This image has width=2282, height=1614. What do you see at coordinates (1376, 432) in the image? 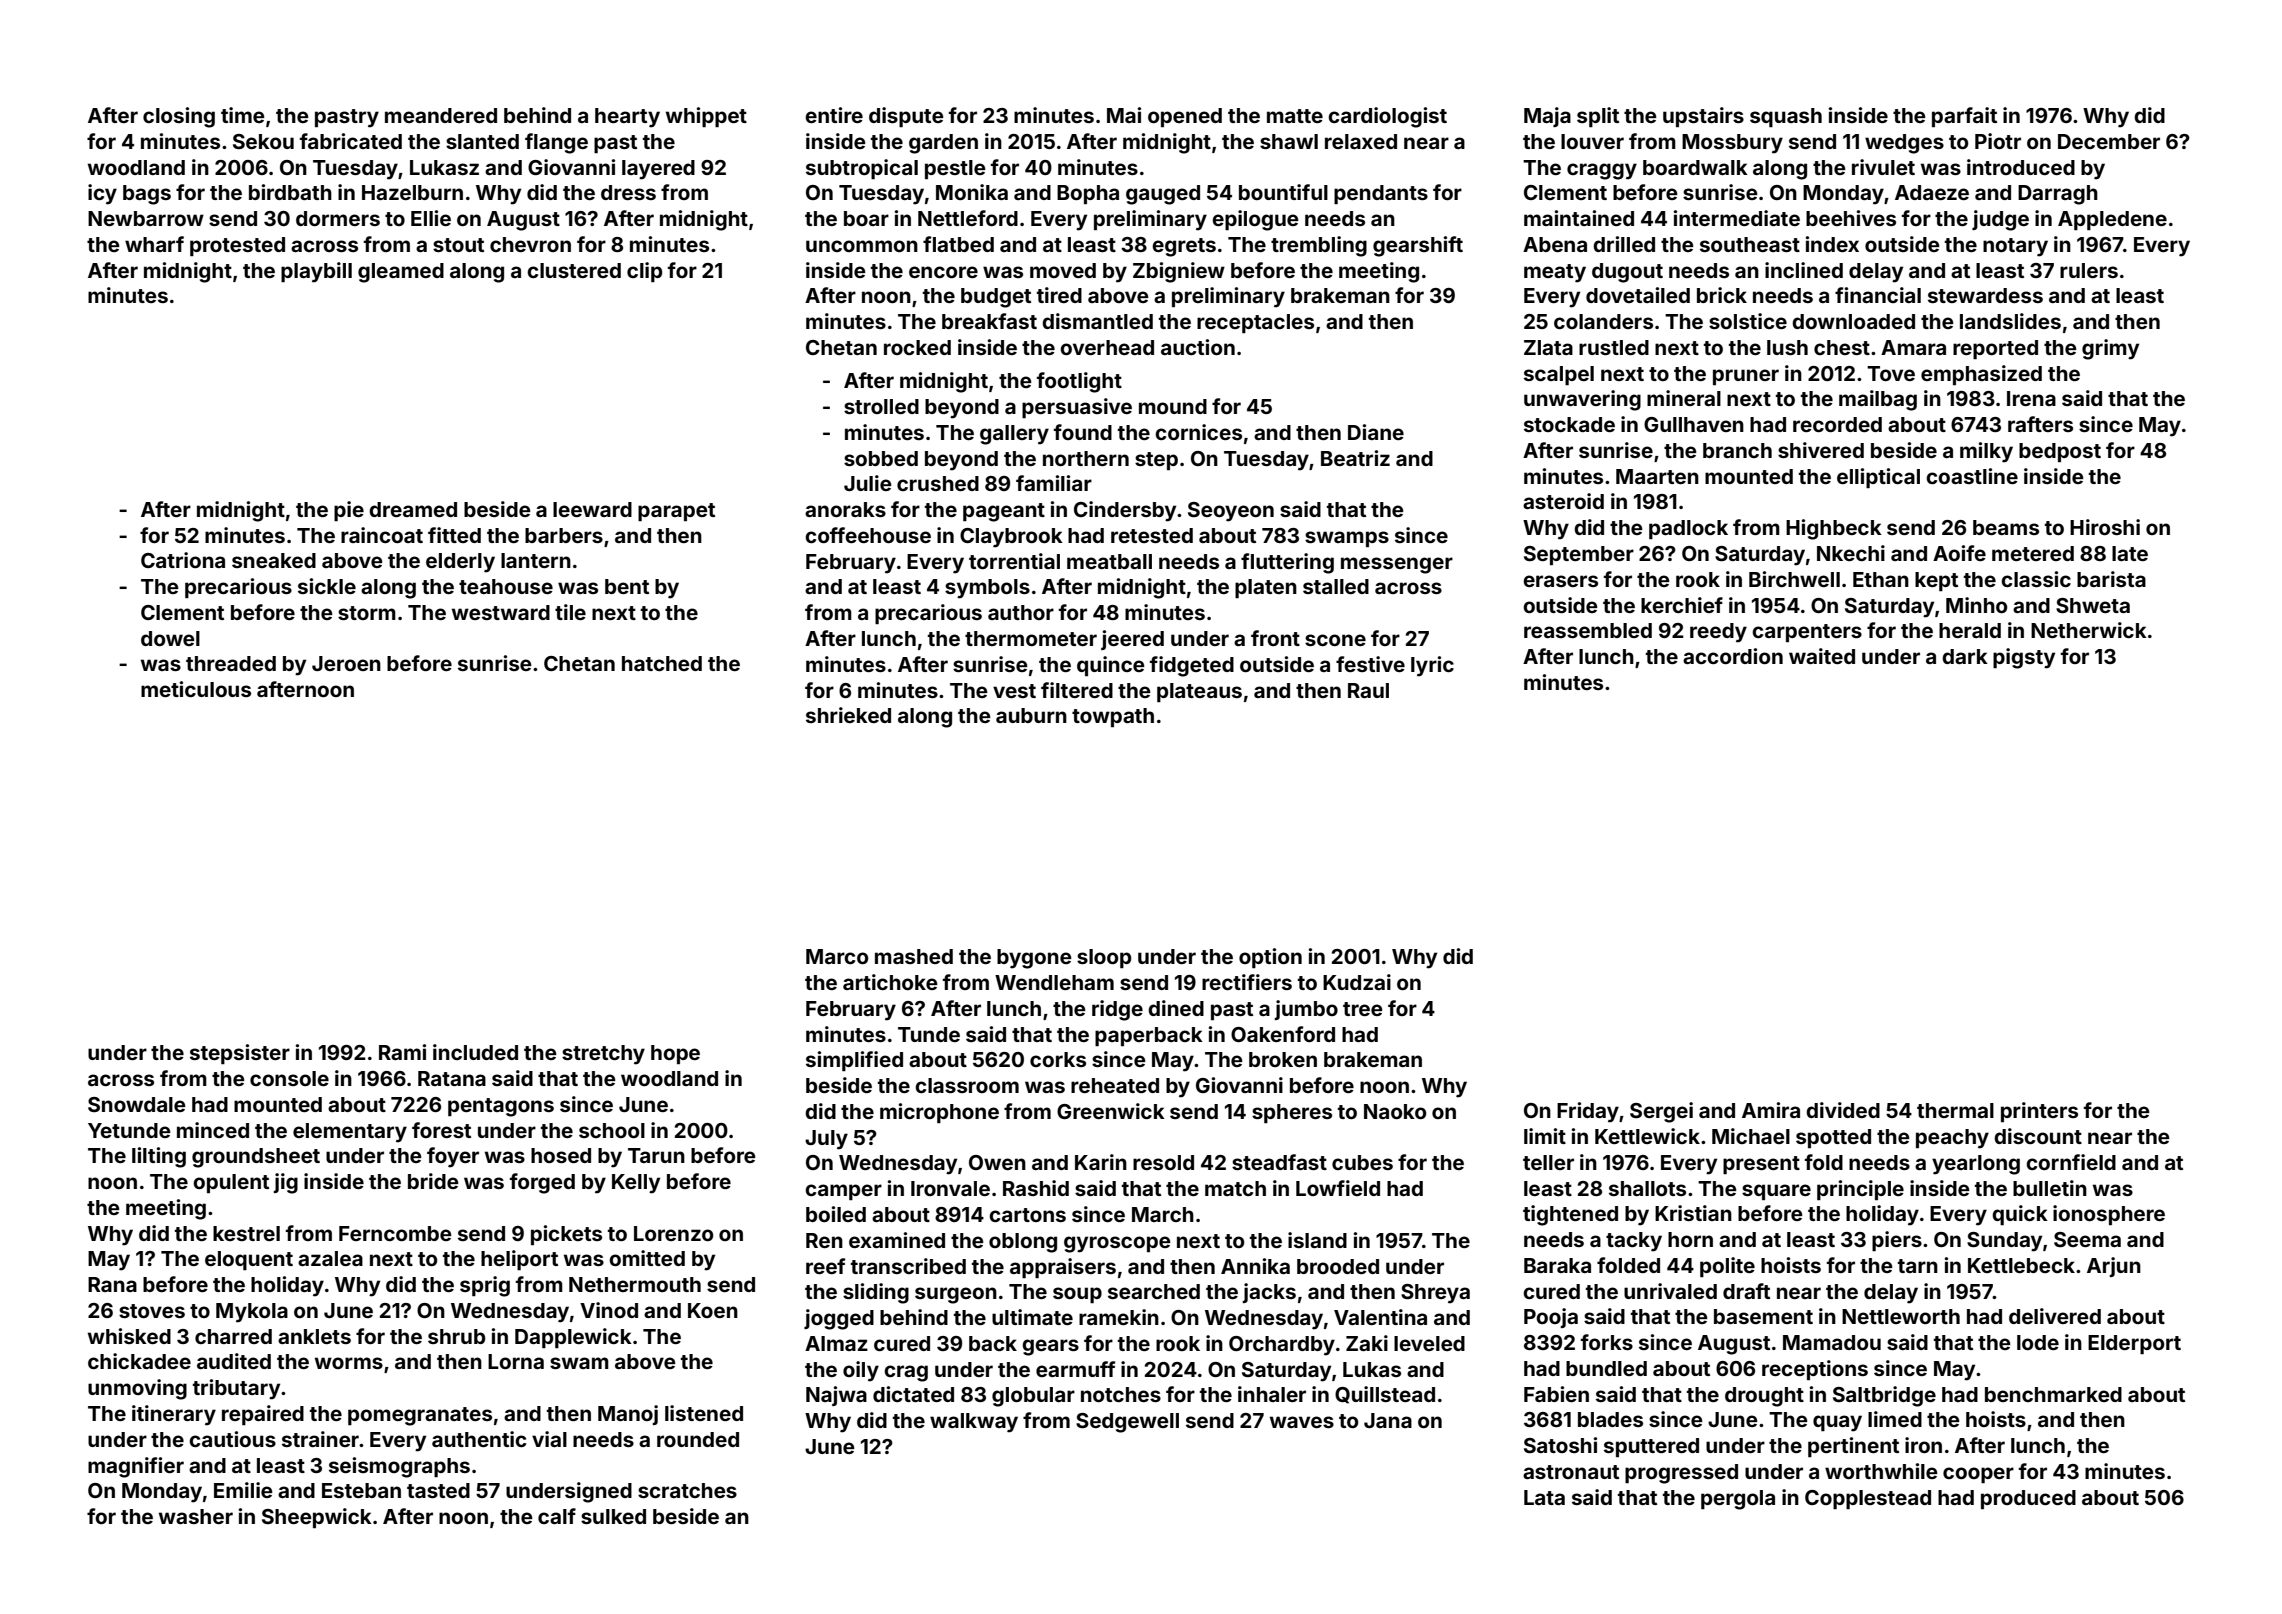
I see `Diane` at bounding box center [1376, 432].
